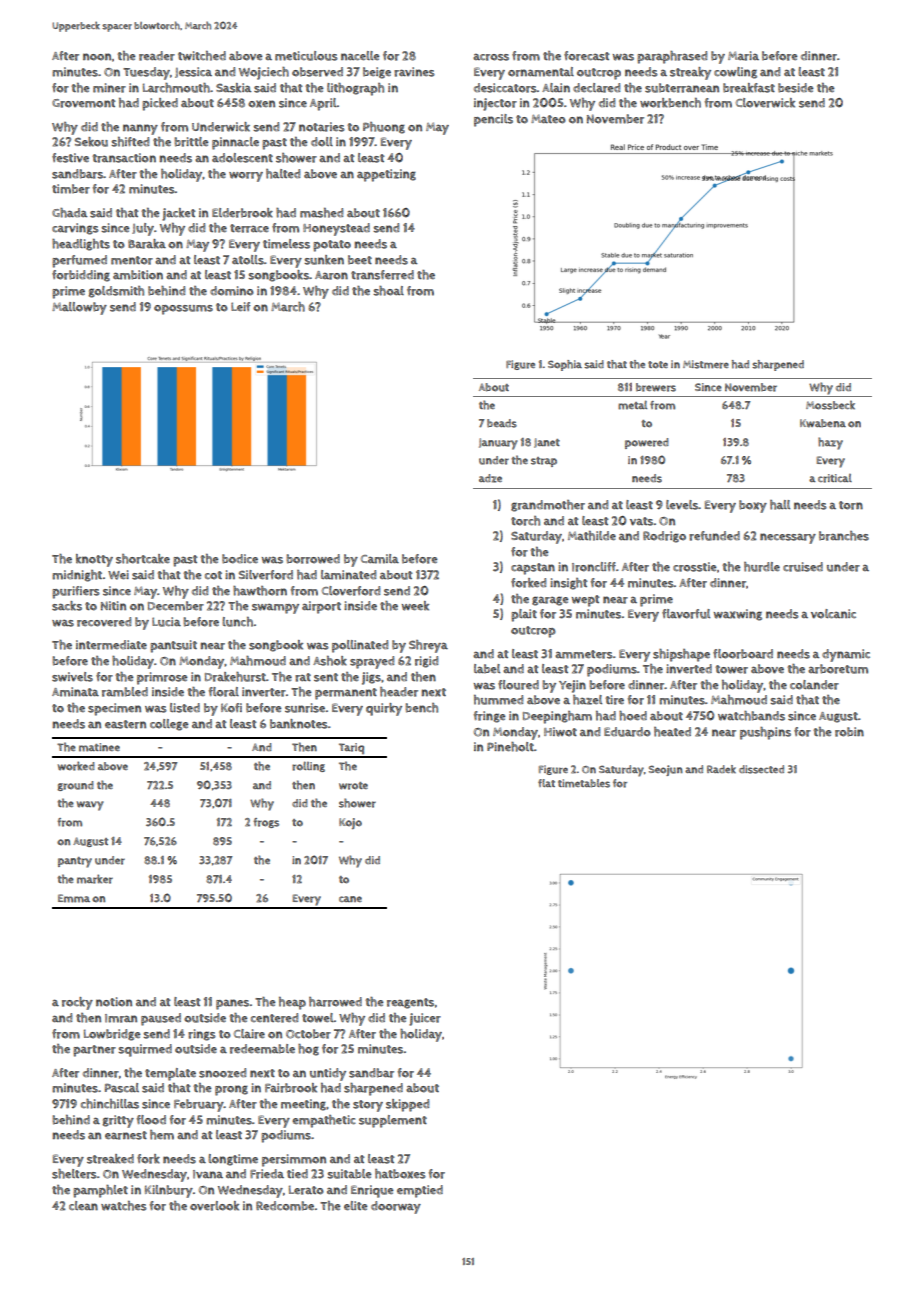 Image resolution: width=924 pixels, height=1308 pixels. Describe the element at coordinates (388, 291) in the image. I see `shoal` at that location.
